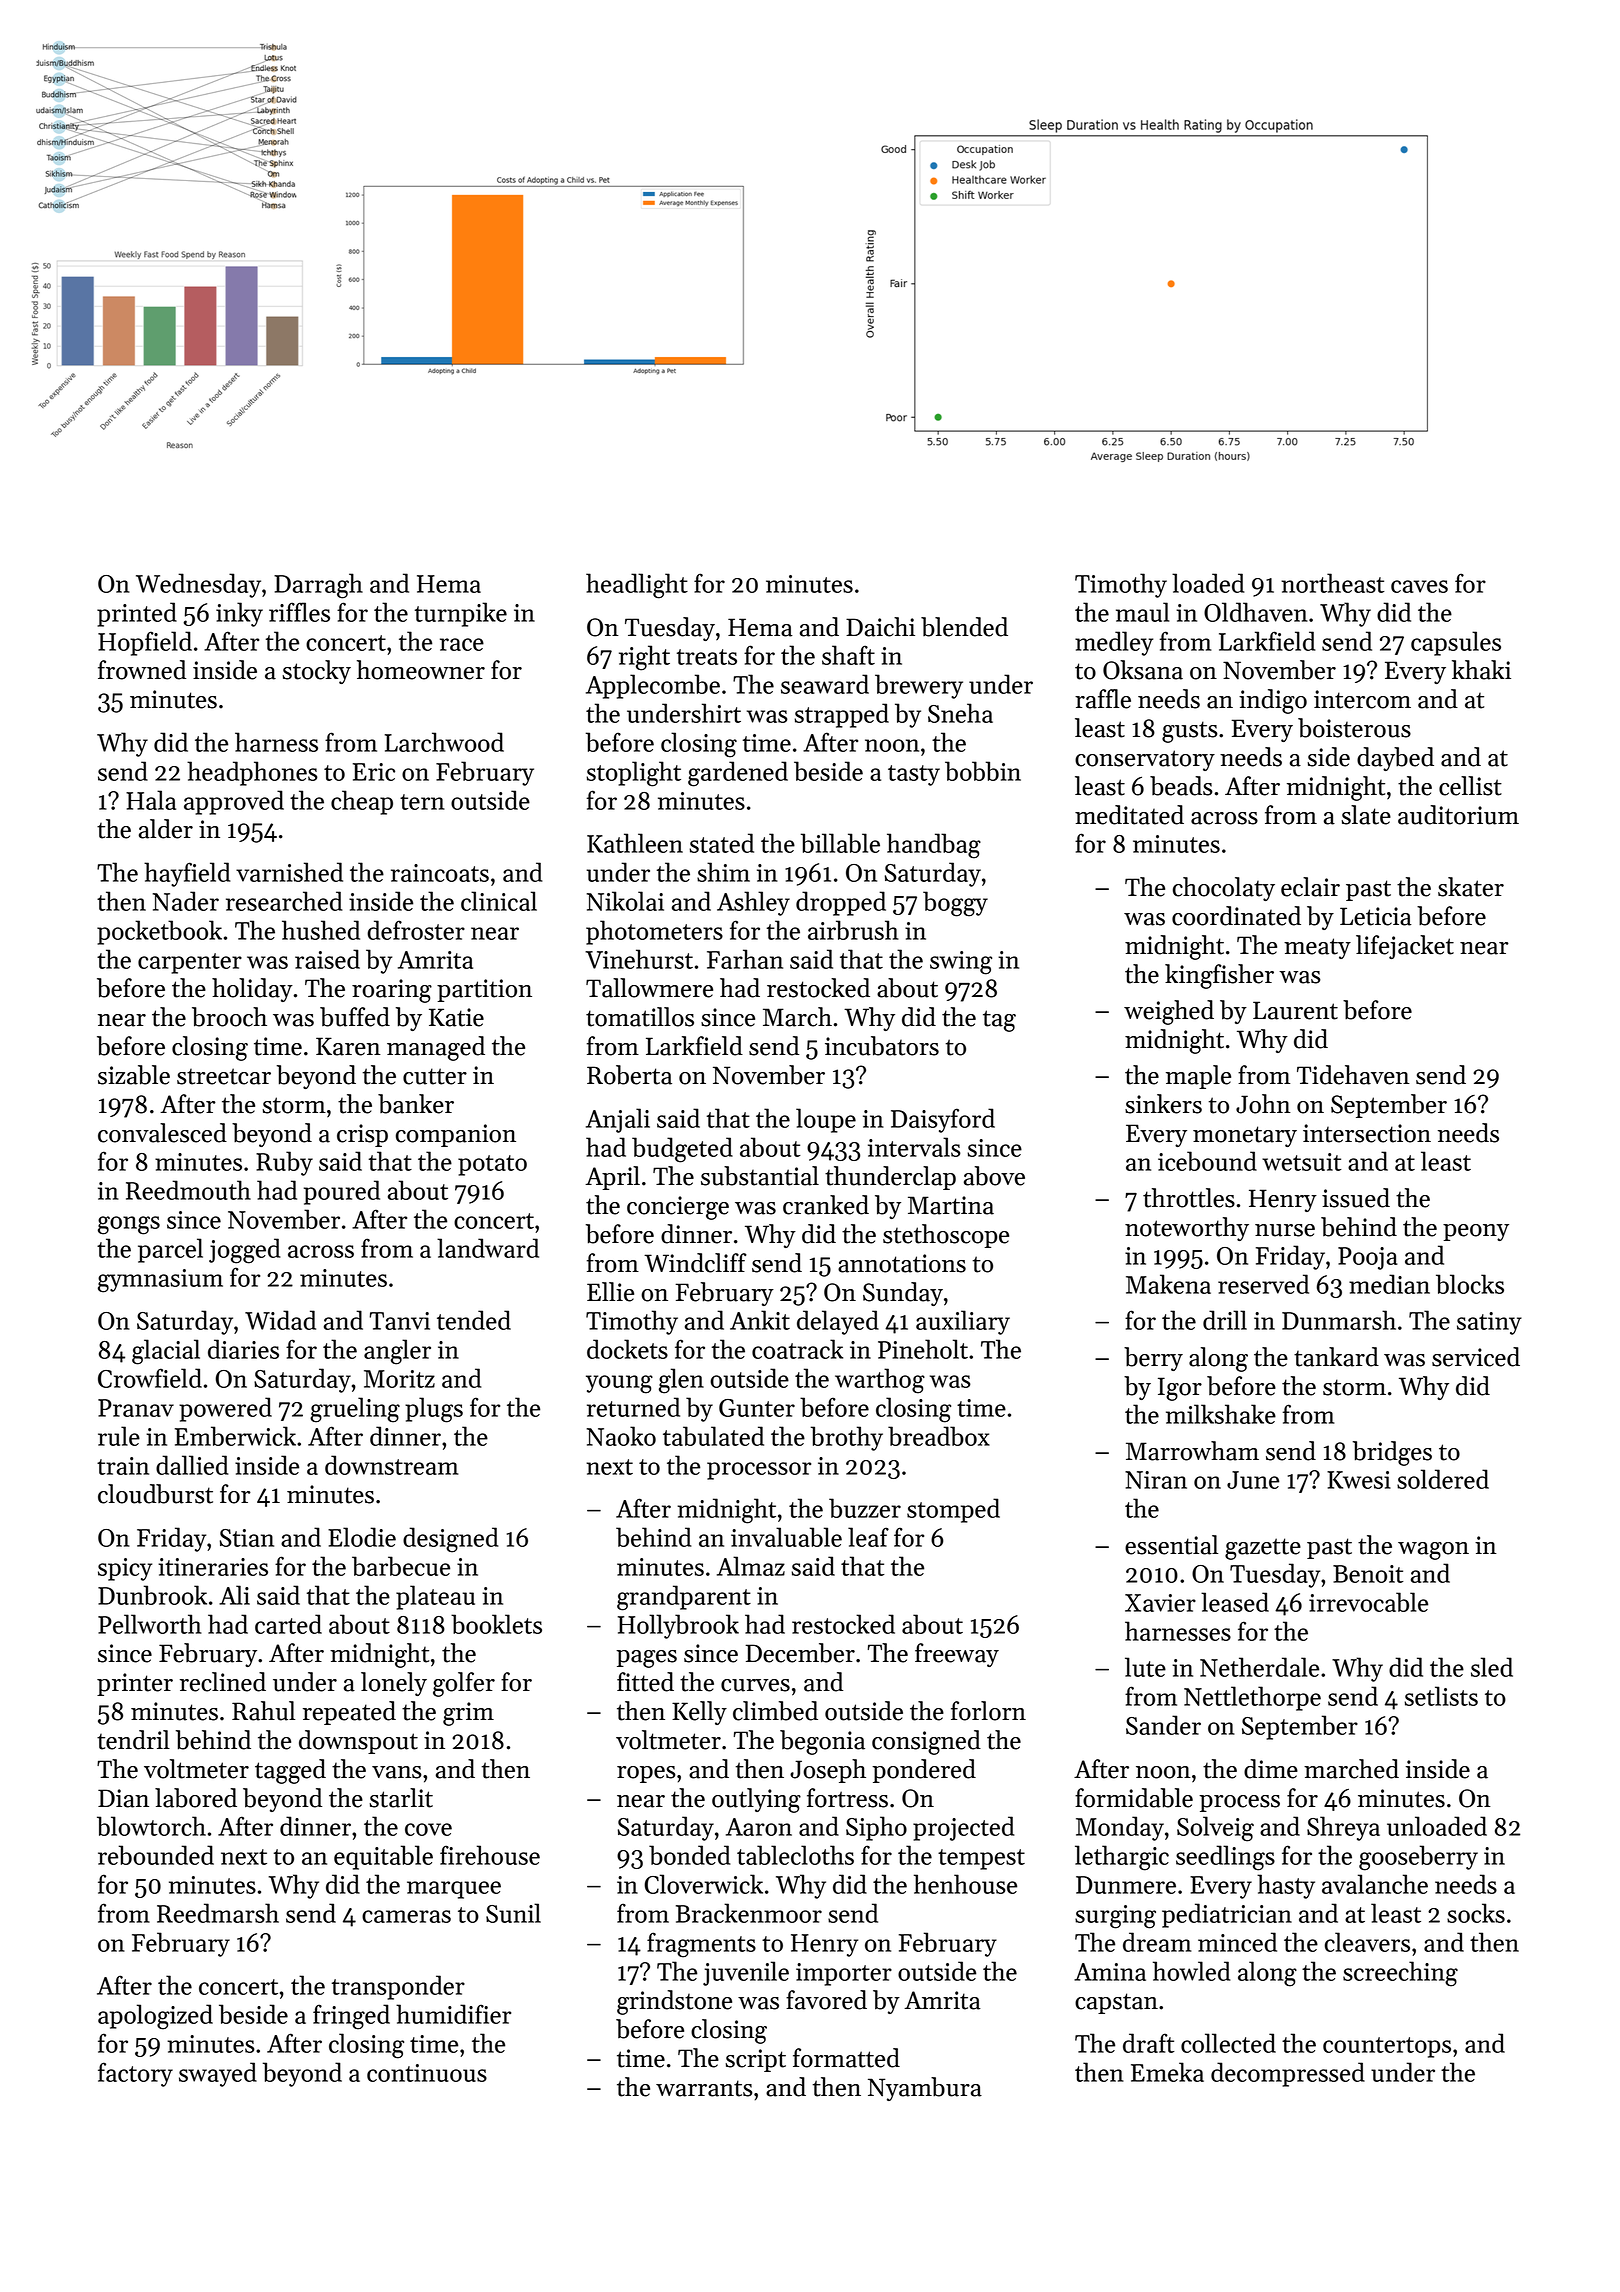  Describe the element at coordinates (1207, 1161) in the screenshot. I see `icebound` at that location.
